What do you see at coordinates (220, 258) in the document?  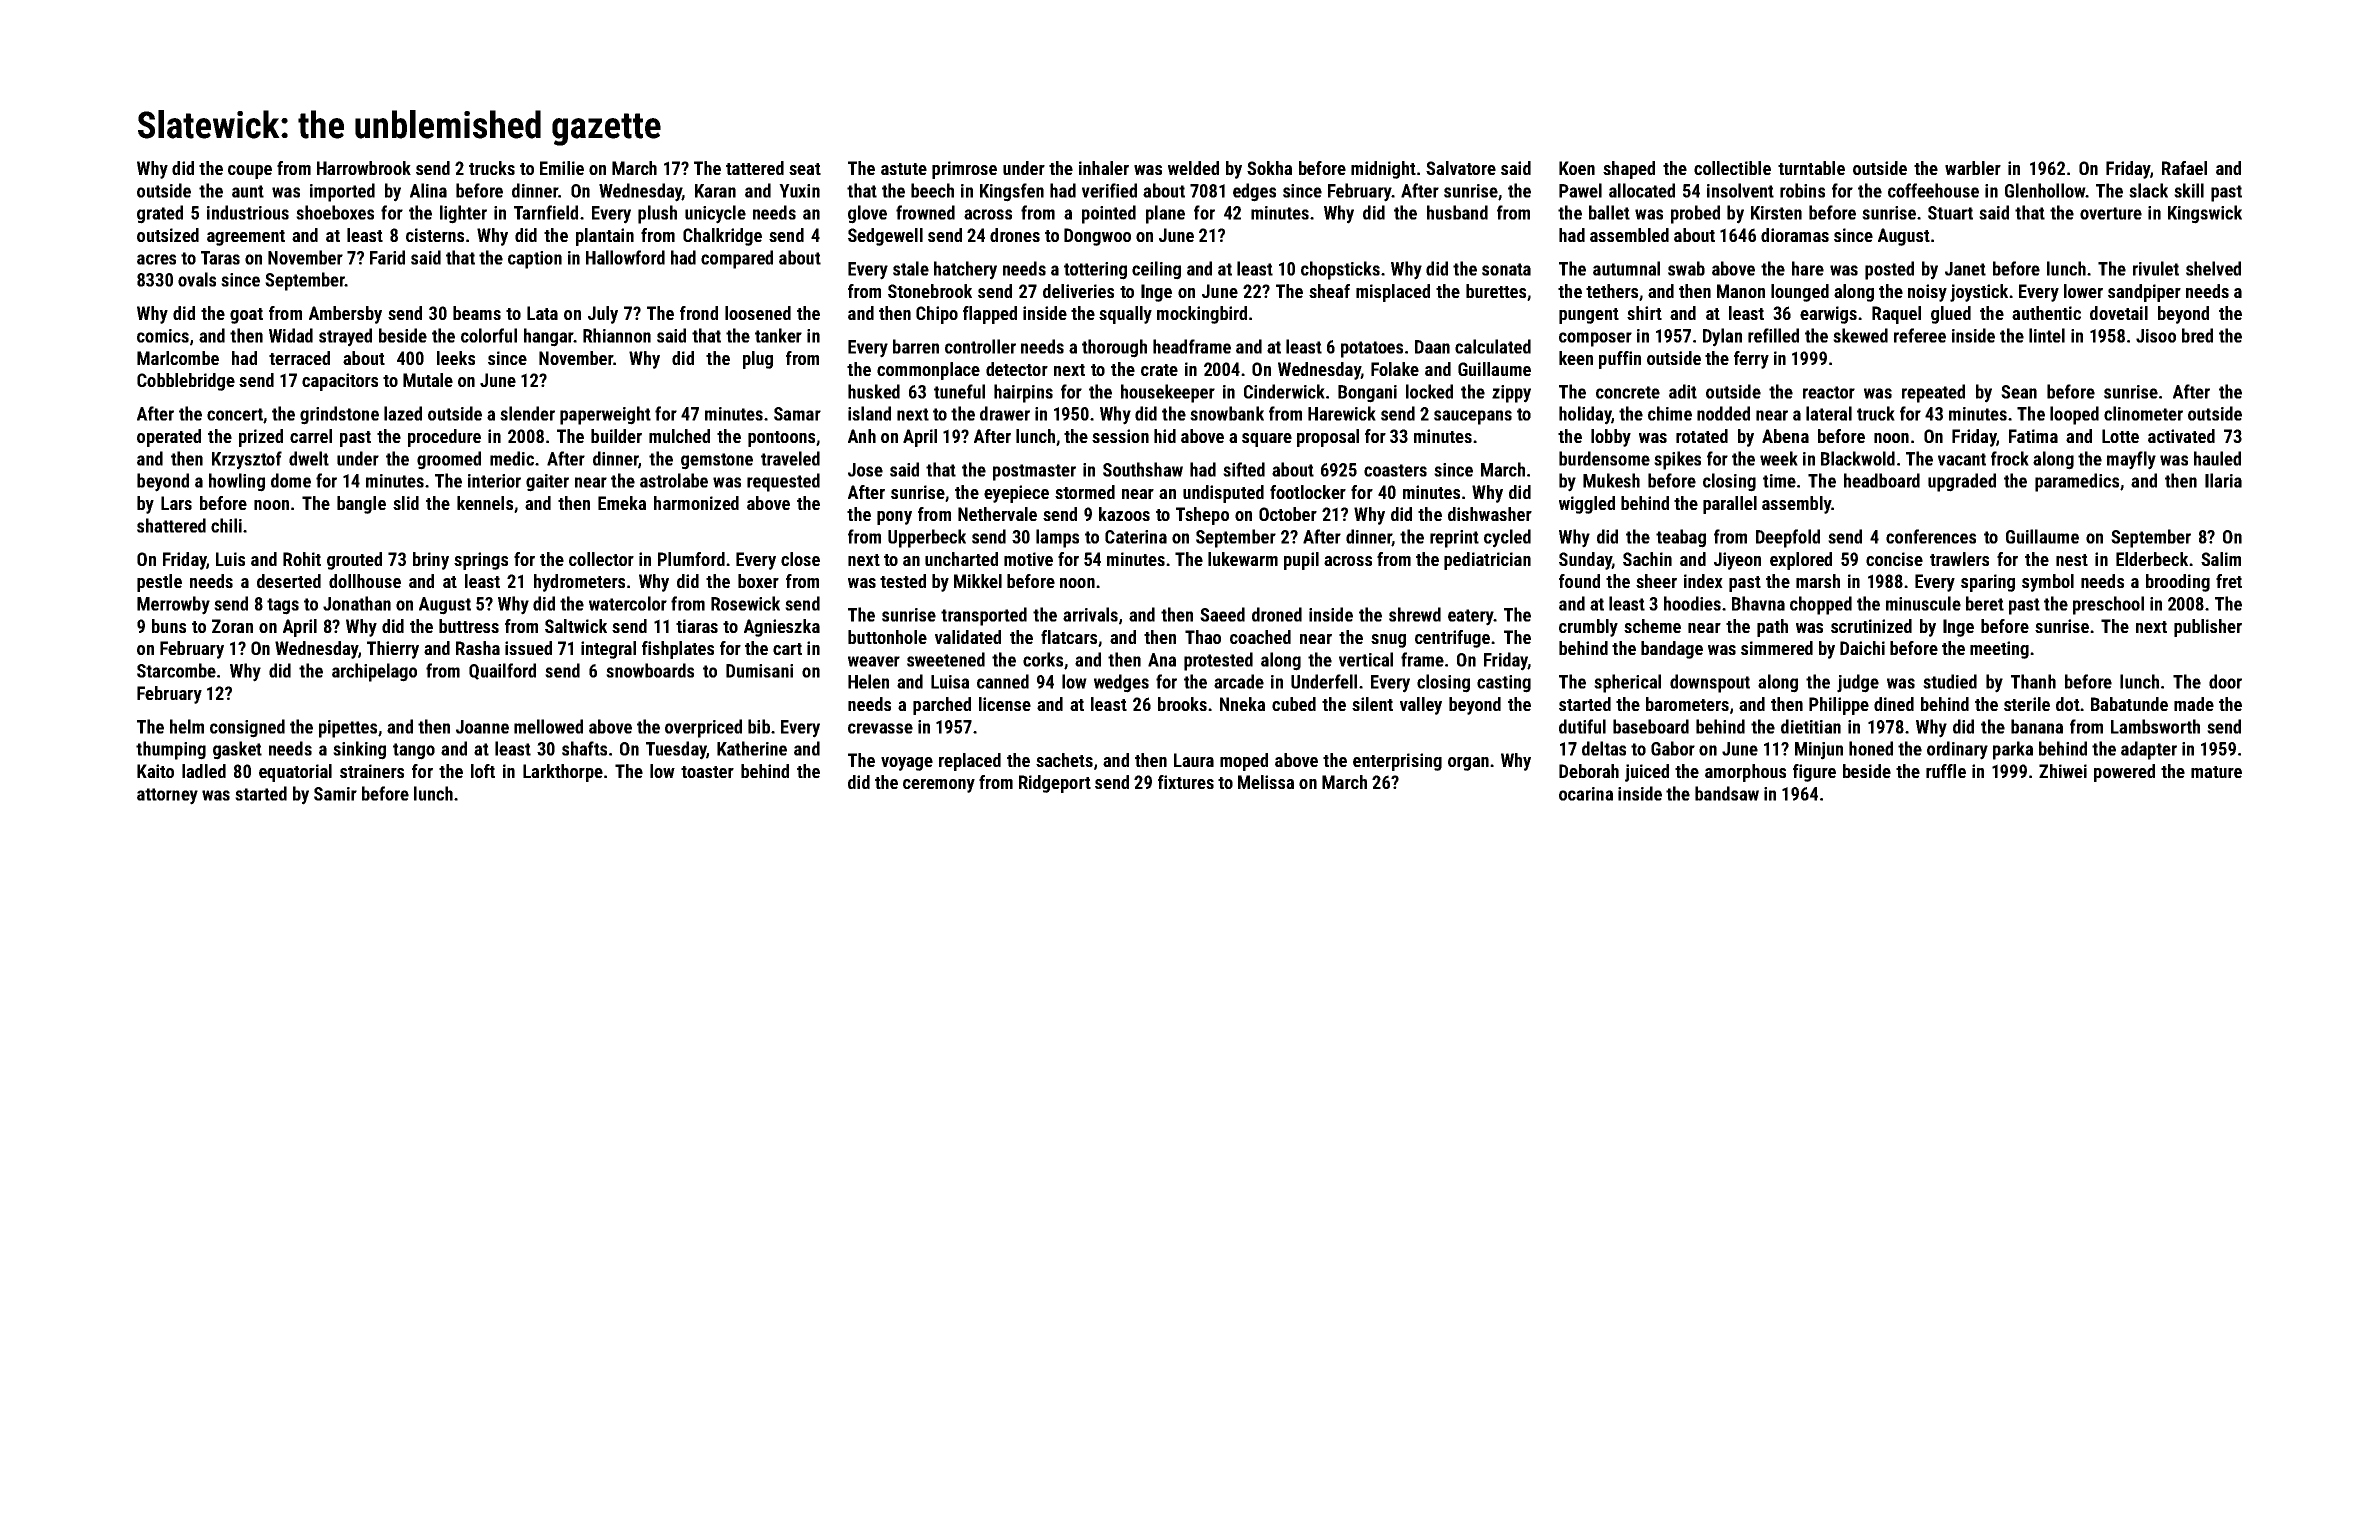 I see `Taras` at bounding box center [220, 258].
